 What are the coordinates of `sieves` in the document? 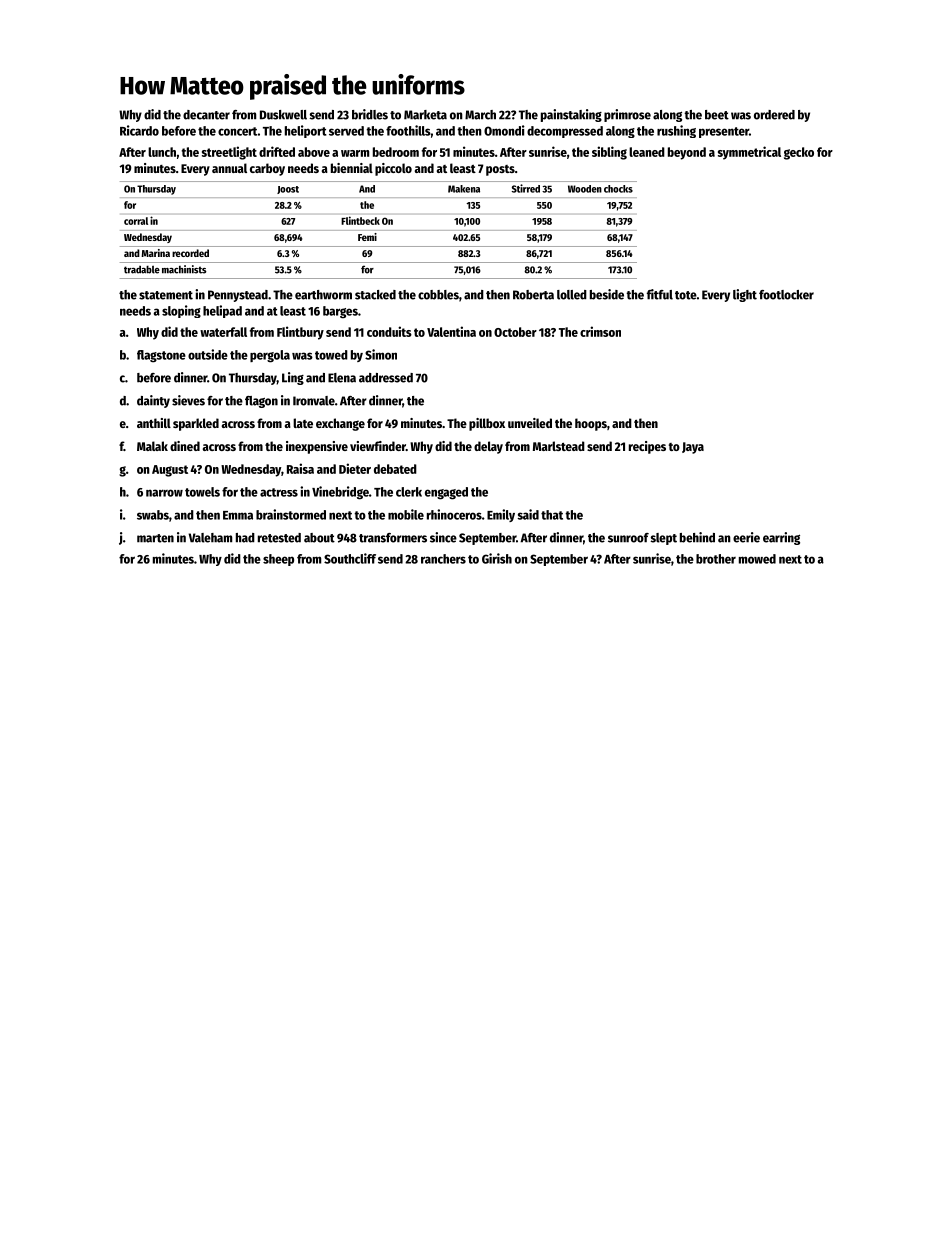 It's located at (188, 400).
